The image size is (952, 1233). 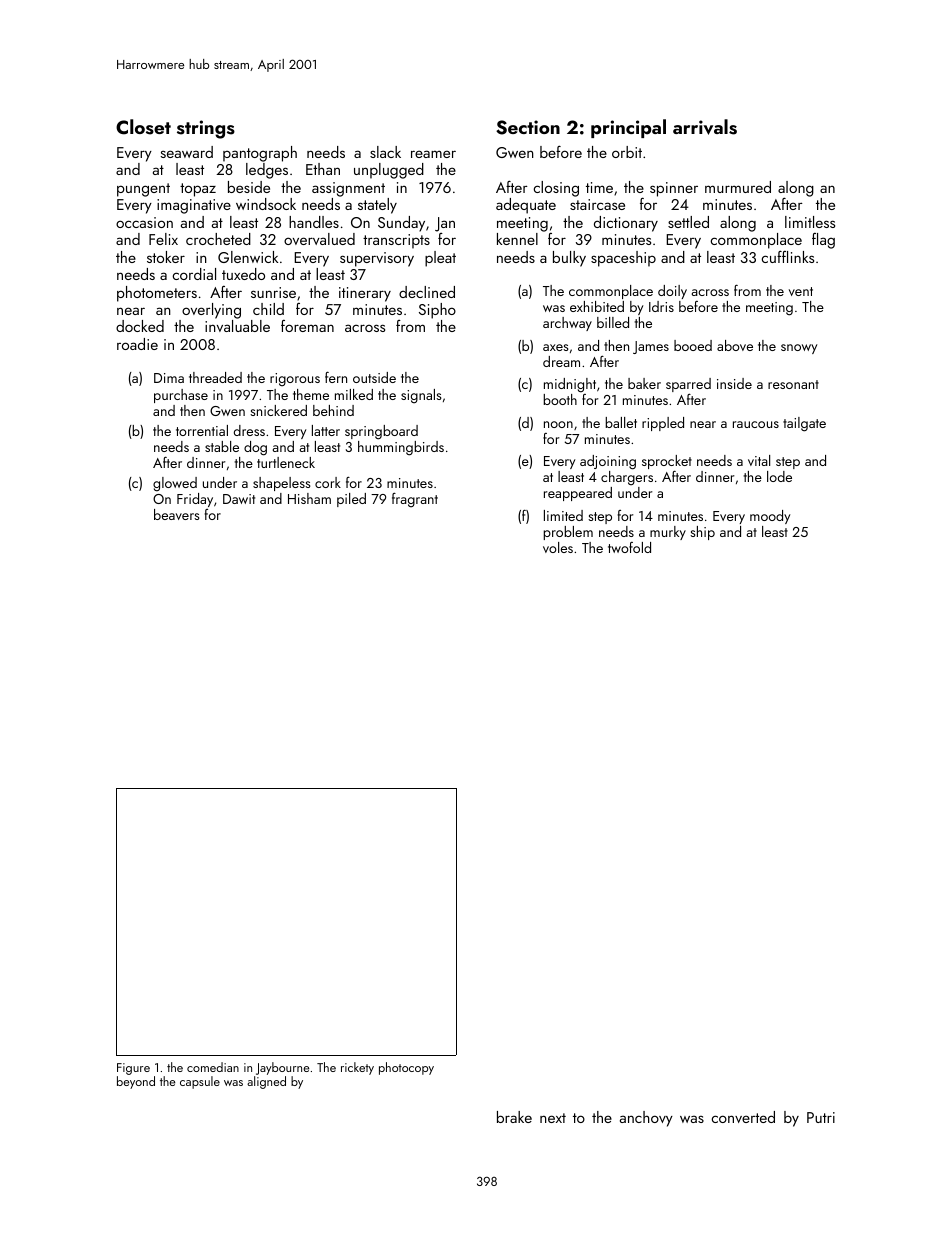 What do you see at coordinates (307, 326) in the page?
I see `foreman` at bounding box center [307, 326].
